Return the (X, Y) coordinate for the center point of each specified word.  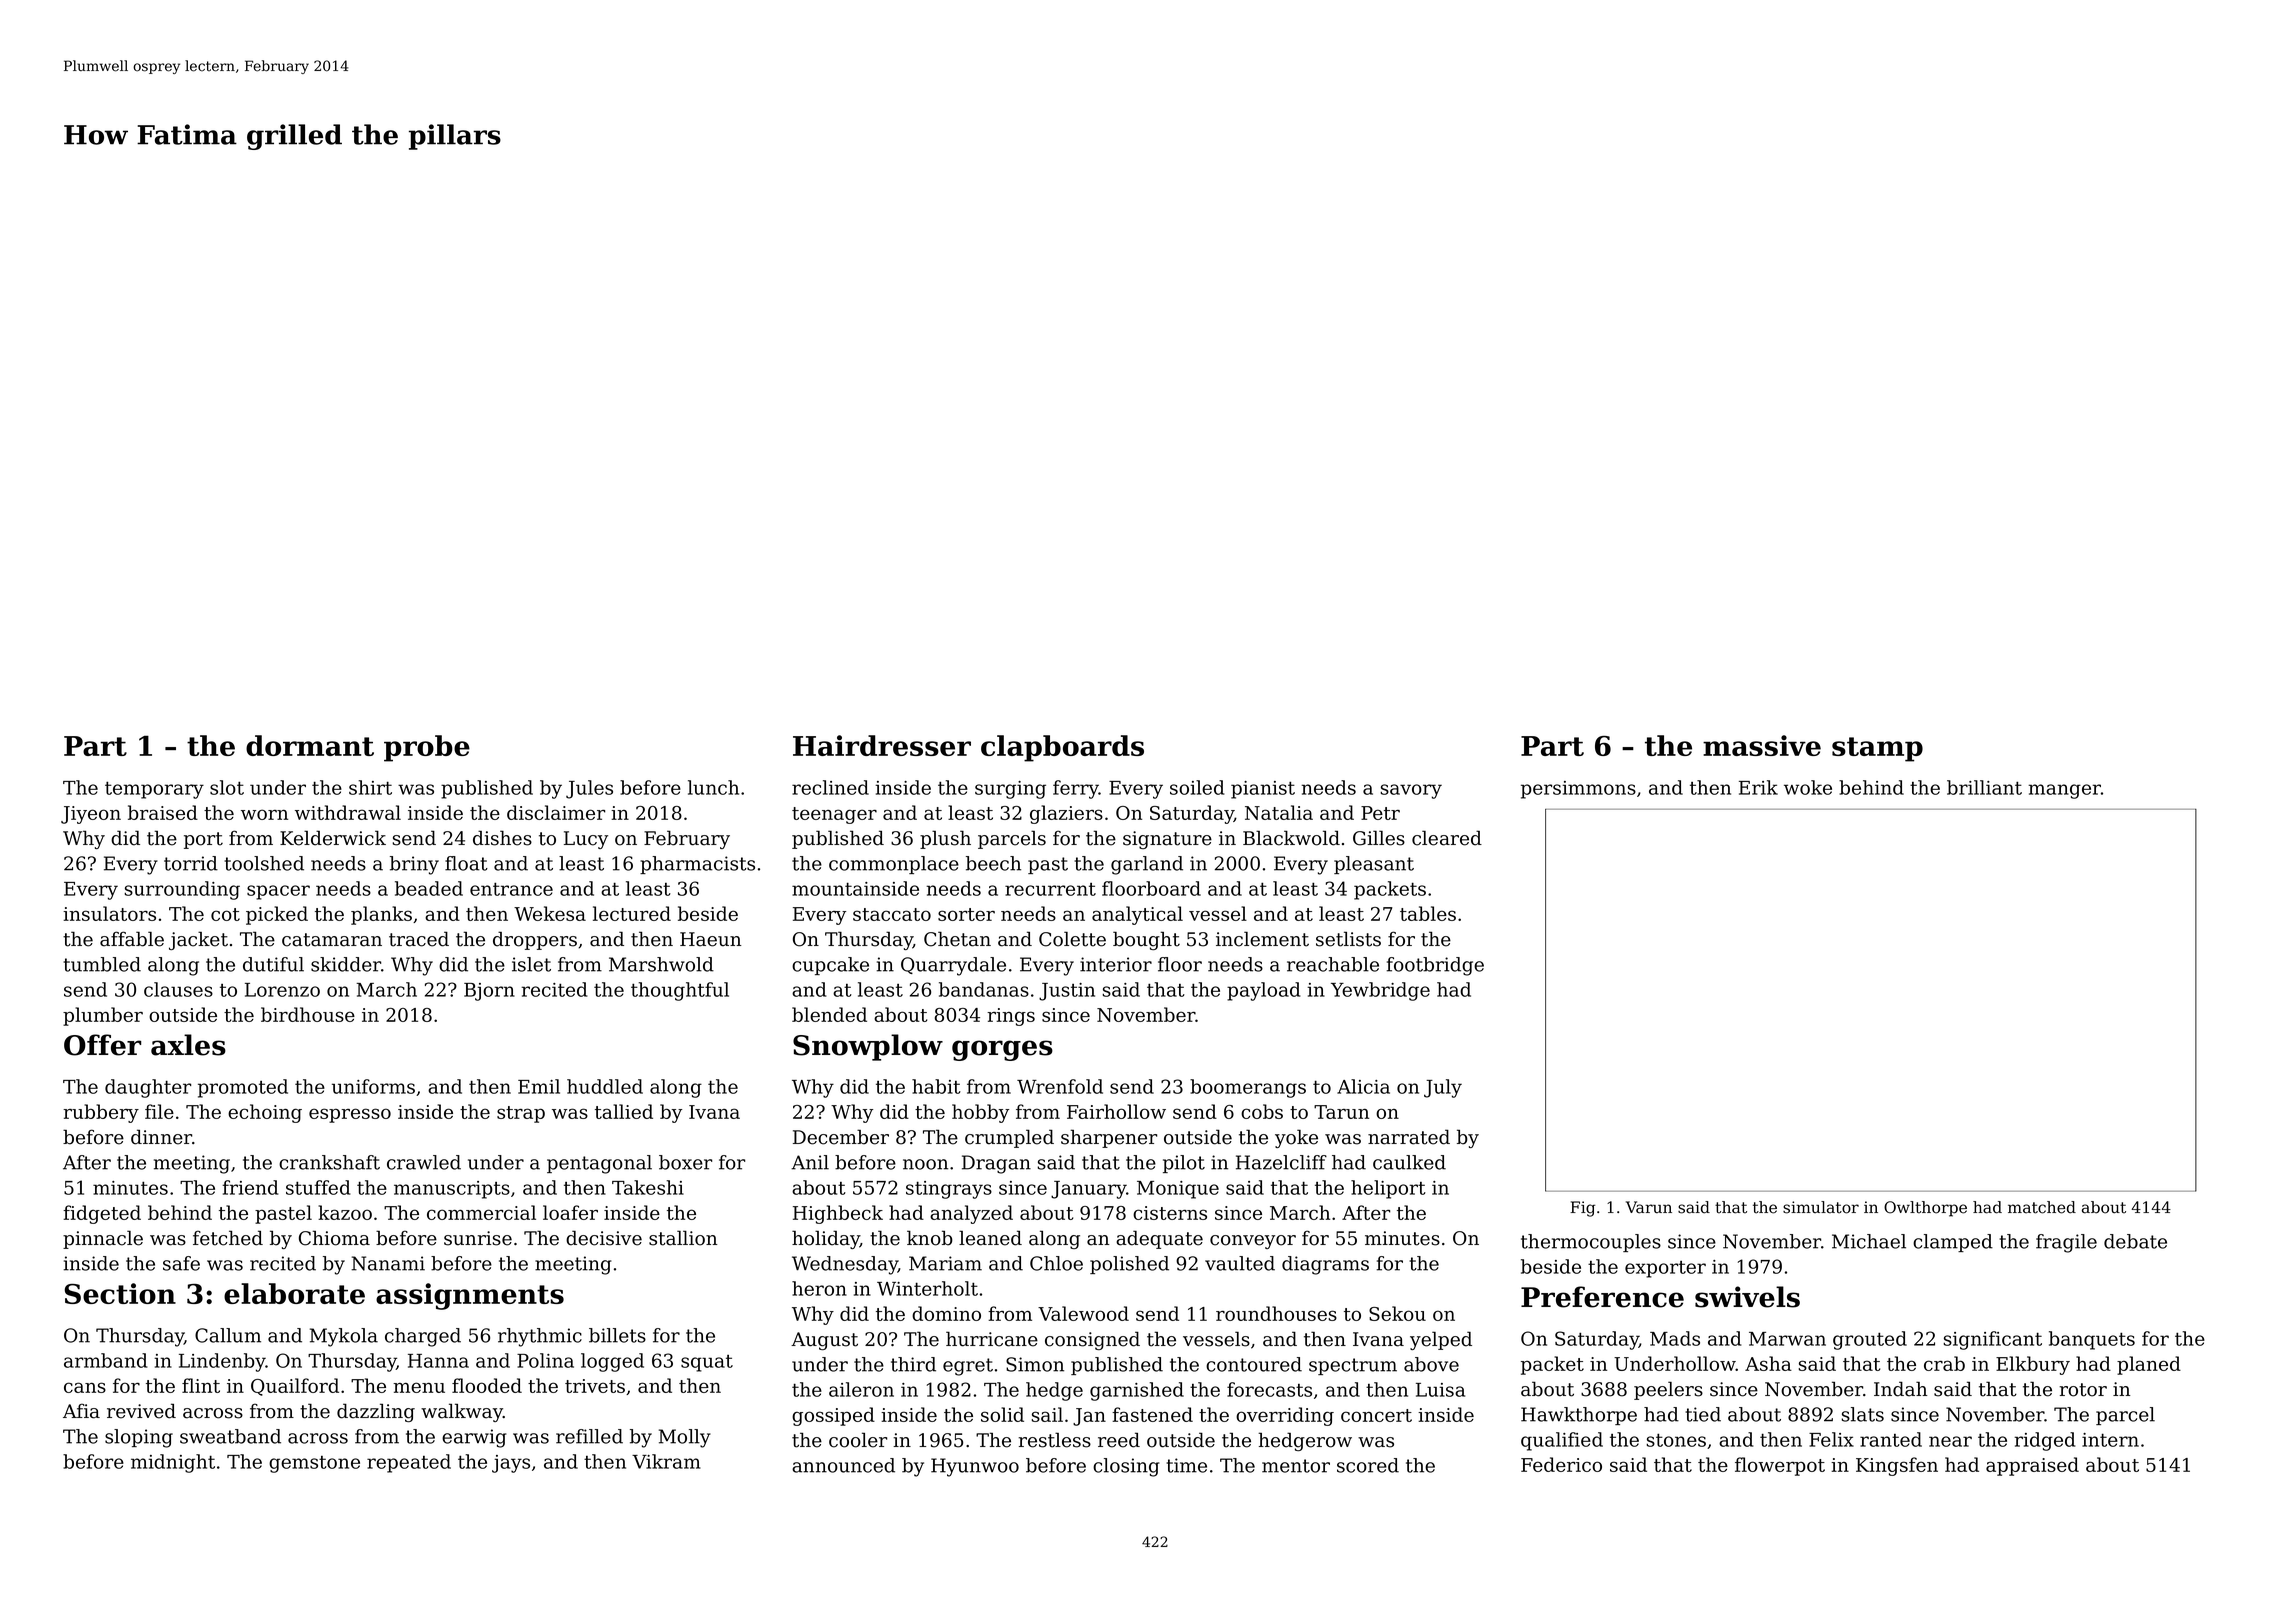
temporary (154, 790)
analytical (1137, 915)
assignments (470, 1296)
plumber (103, 1016)
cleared (1447, 838)
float (466, 863)
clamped (1953, 1243)
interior (1116, 964)
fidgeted (102, 1214)
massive (1762, 745)
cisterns (1170, 1213)
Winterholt (927, 1288)
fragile (2066, 1243)
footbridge (1435, 966)
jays (511, 1464)
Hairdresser (882, 745)
